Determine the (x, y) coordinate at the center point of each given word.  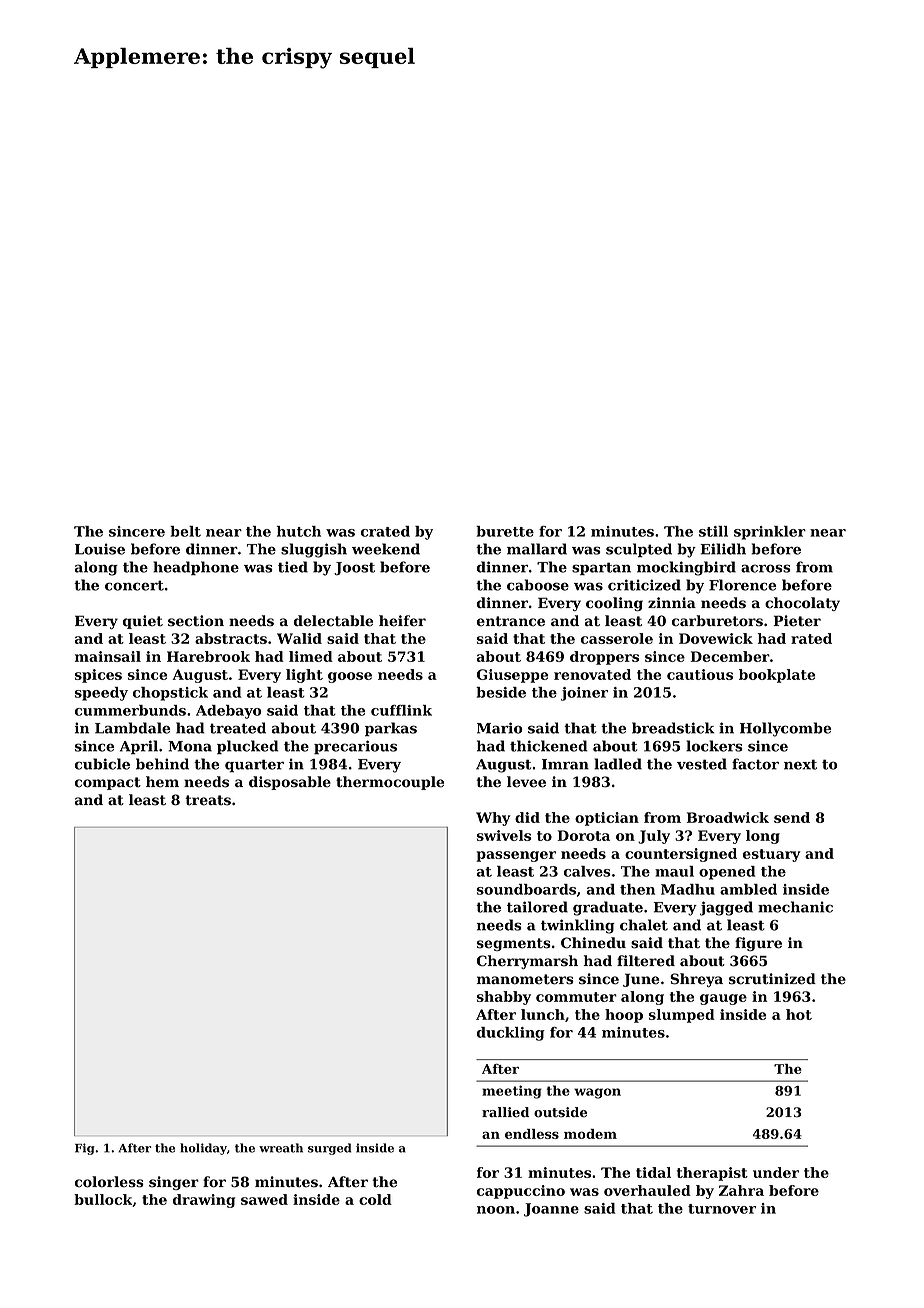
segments (514, 944)
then (637, 889)
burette (505, 531)
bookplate (777, 676)
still (713, 531)
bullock (103, 1200)
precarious (355, 747)
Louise (100, 549)
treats (208, 800)
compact (108, 783)
